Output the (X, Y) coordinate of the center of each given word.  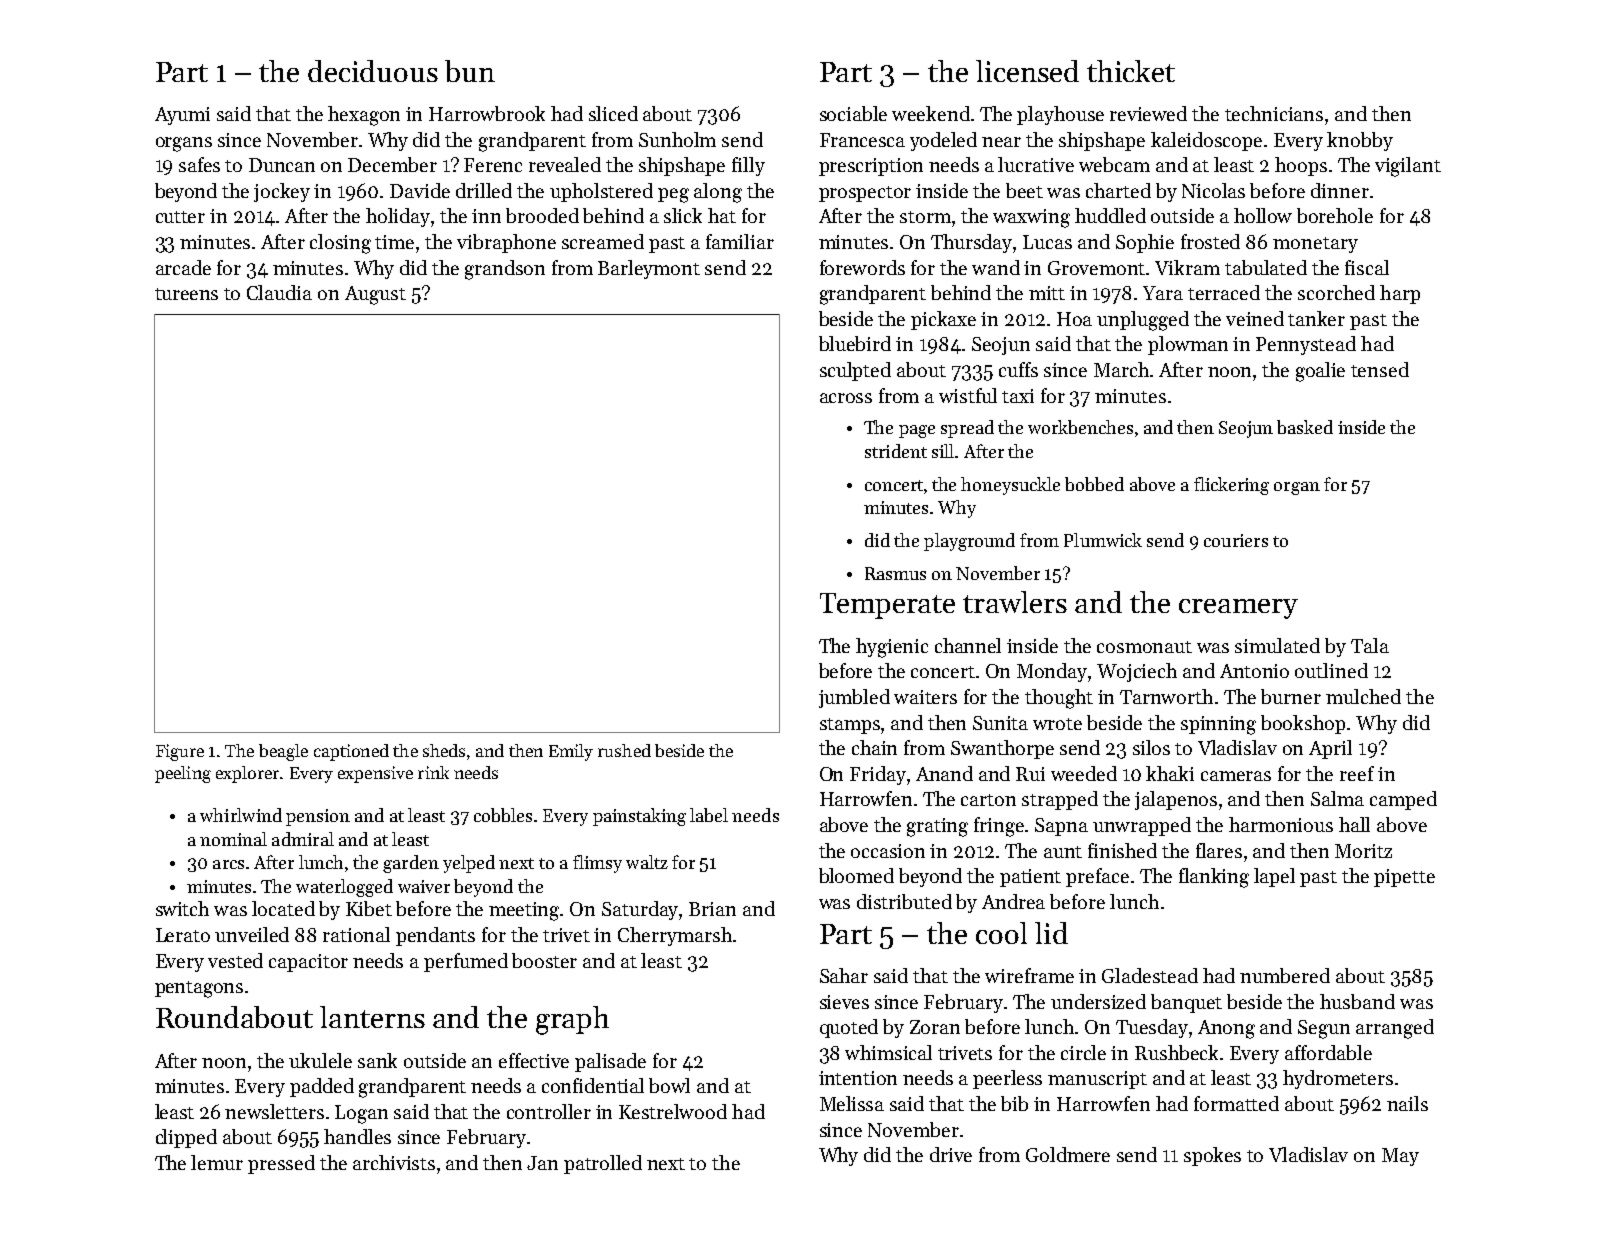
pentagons (199, 989)
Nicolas (1213, 190)
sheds (444, 750)
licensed (1027, 71)
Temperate (887, 606)
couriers (1236, 540)
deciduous (373, 71)
